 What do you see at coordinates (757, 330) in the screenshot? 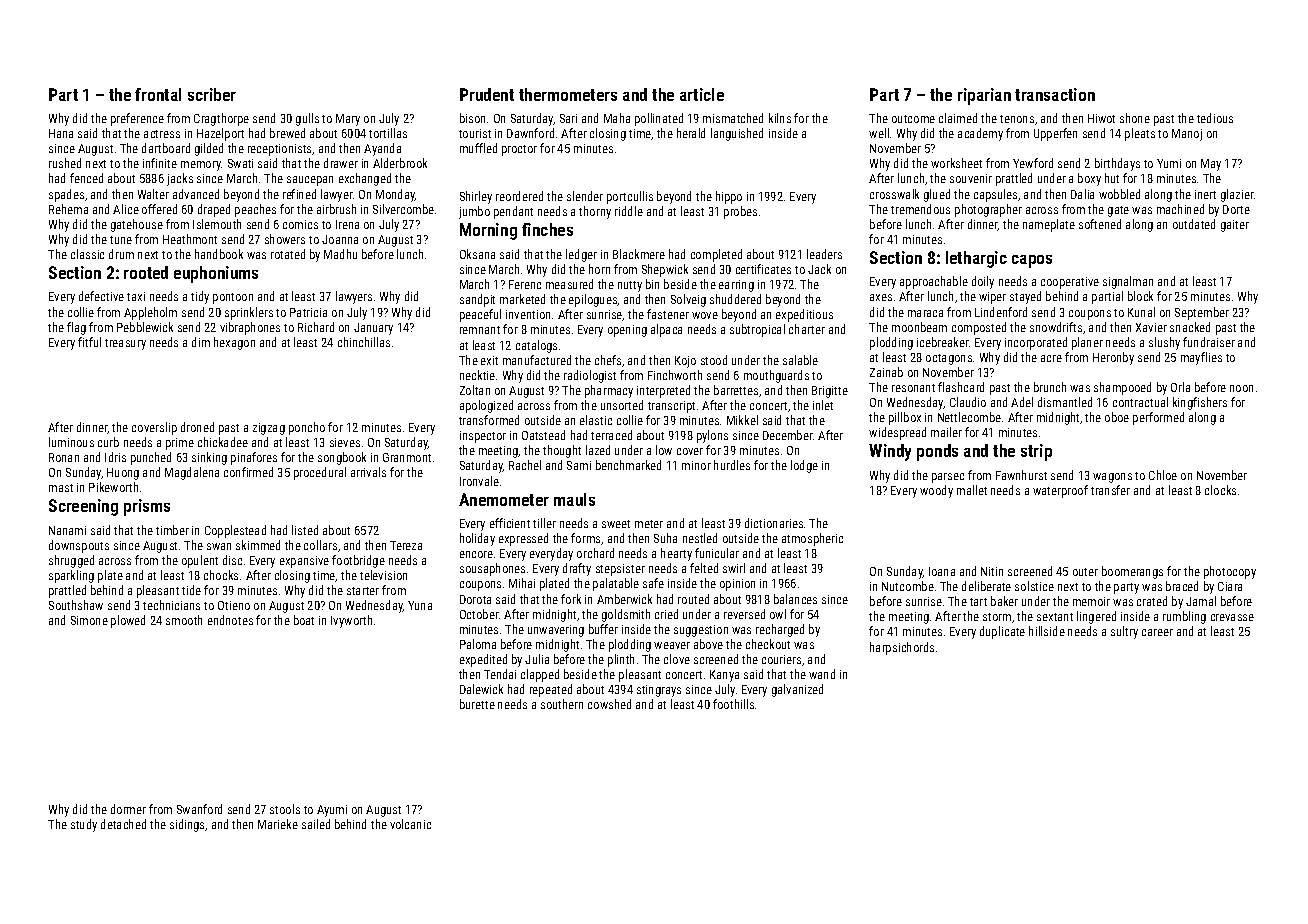
I see `subtropical` at bounding box center [757, 330].
